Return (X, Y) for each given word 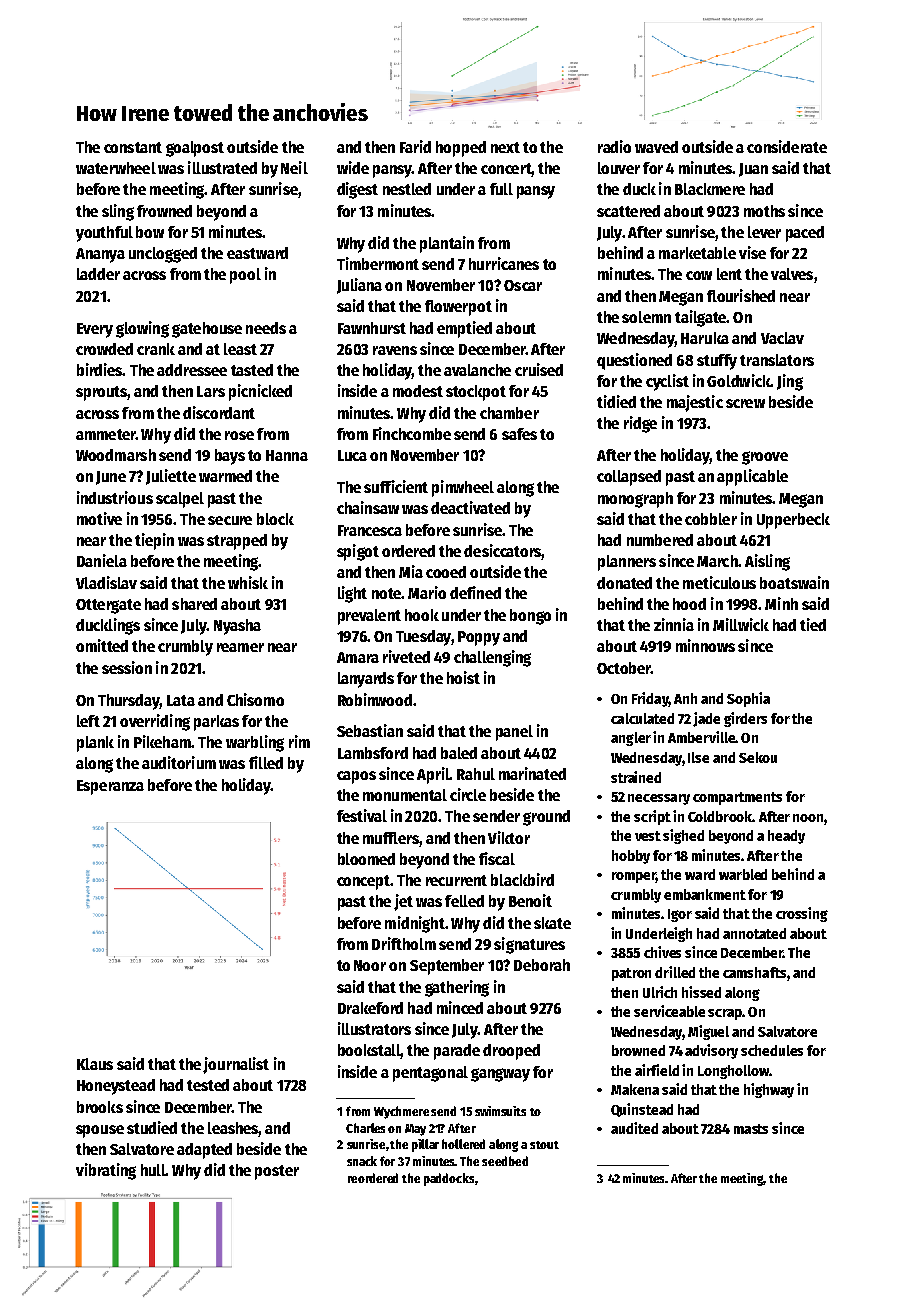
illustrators (374, 1028)
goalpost (195, 149)
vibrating (106, 1171)
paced (805, 234)
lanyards (366, 680)
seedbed (505, 1161)
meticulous (719, 582)
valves (792, 274)
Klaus (95, 1064)
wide (353, 167)
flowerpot (458, 308)
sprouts (101, 393)
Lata (181, 700)
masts (751, 1129)
